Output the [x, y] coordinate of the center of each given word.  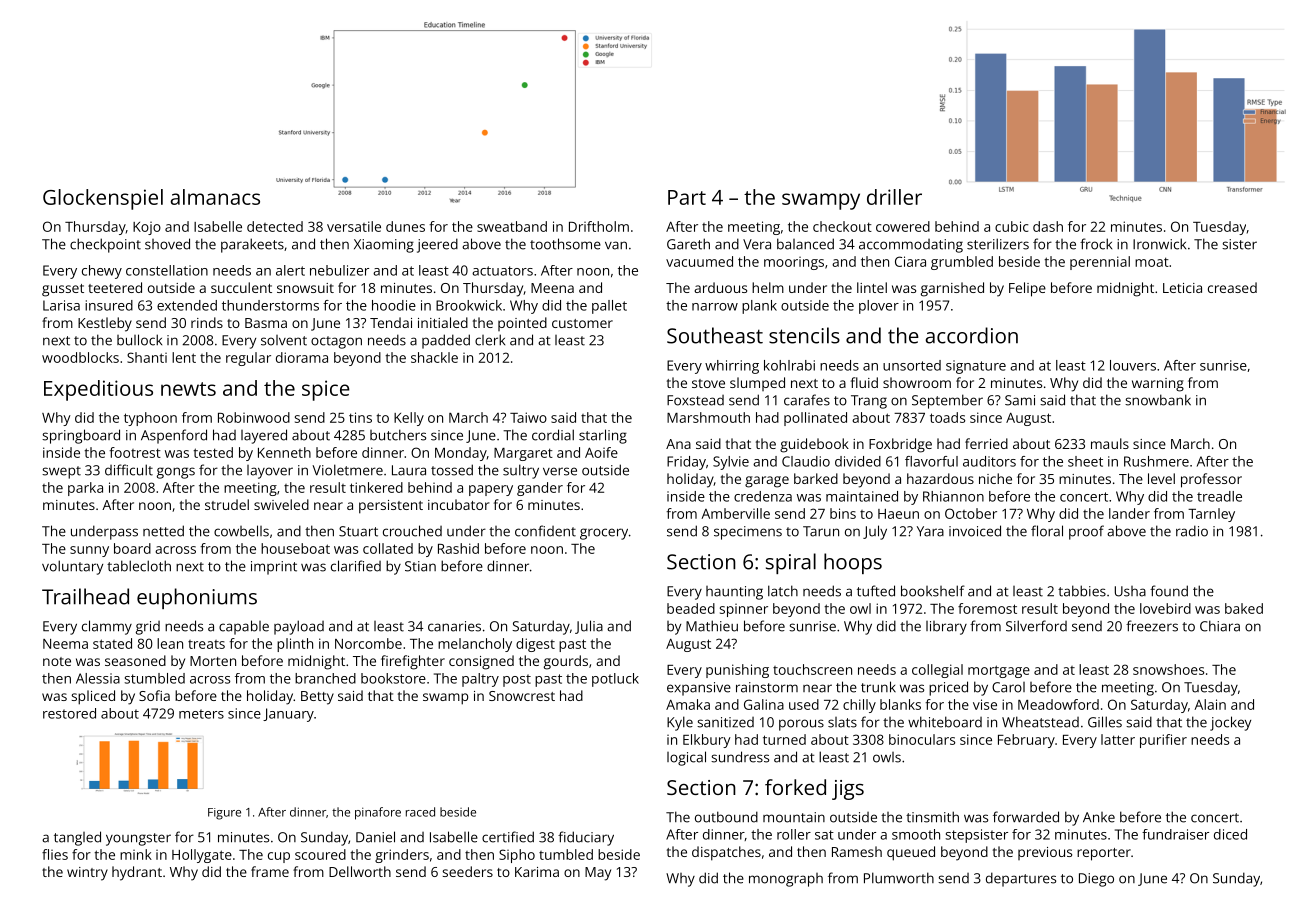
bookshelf [933, 591]
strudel [227, 504]
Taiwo [528, 417]
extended [187, 305]
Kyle [680, 723]
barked [816, 478]
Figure [224, 814]
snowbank [1158, 400]
